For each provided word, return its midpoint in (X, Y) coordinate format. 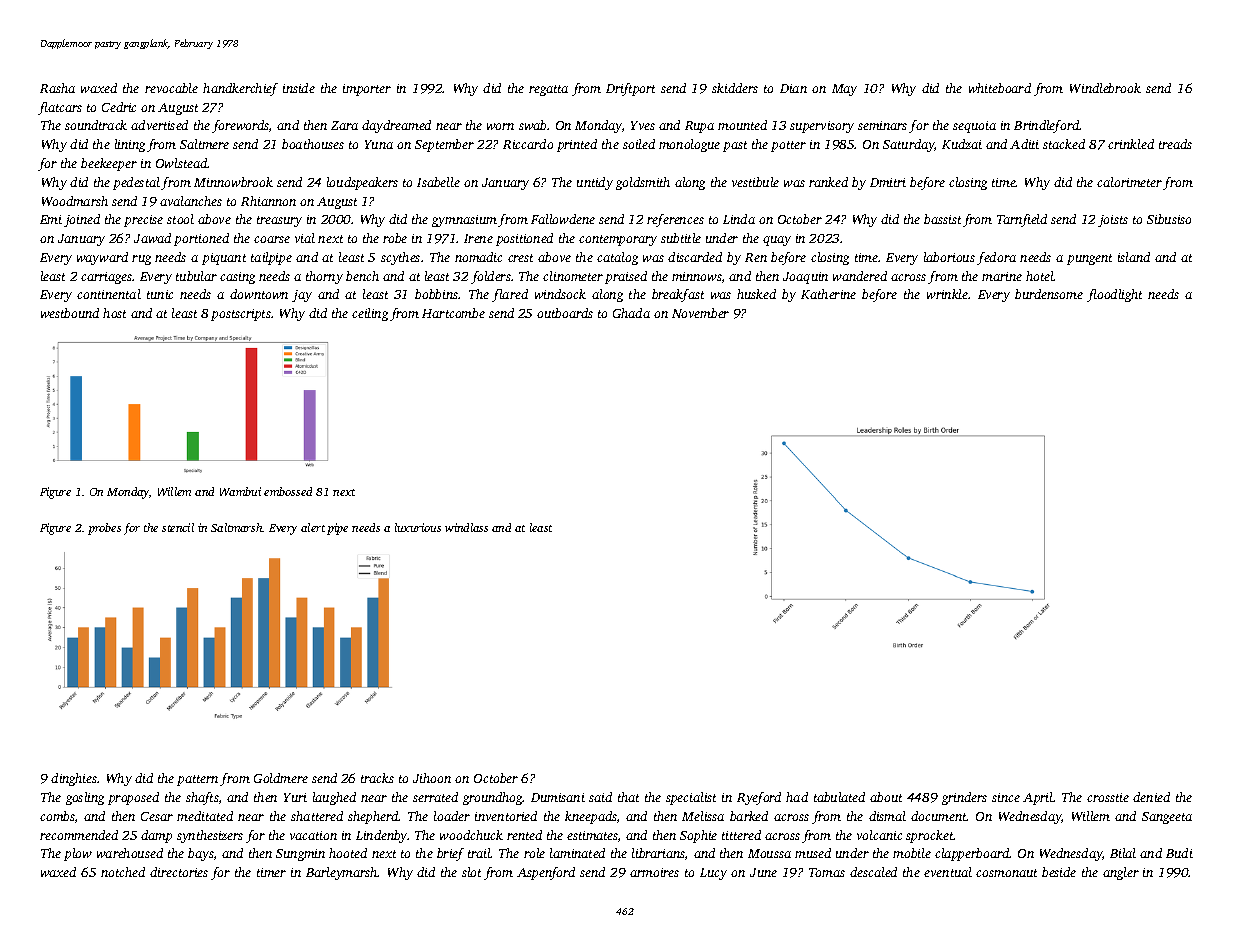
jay (302, 296)
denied (1151, 797)
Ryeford (759, 798)
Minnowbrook (233, 182)
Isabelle (438, 182)
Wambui (240, 491)
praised (626, 277)
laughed (334, 798)
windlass (466, 527)
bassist (942, 219)
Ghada (631, 313)
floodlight (1114, 295)
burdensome (1049, 294)
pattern (197, 780)
